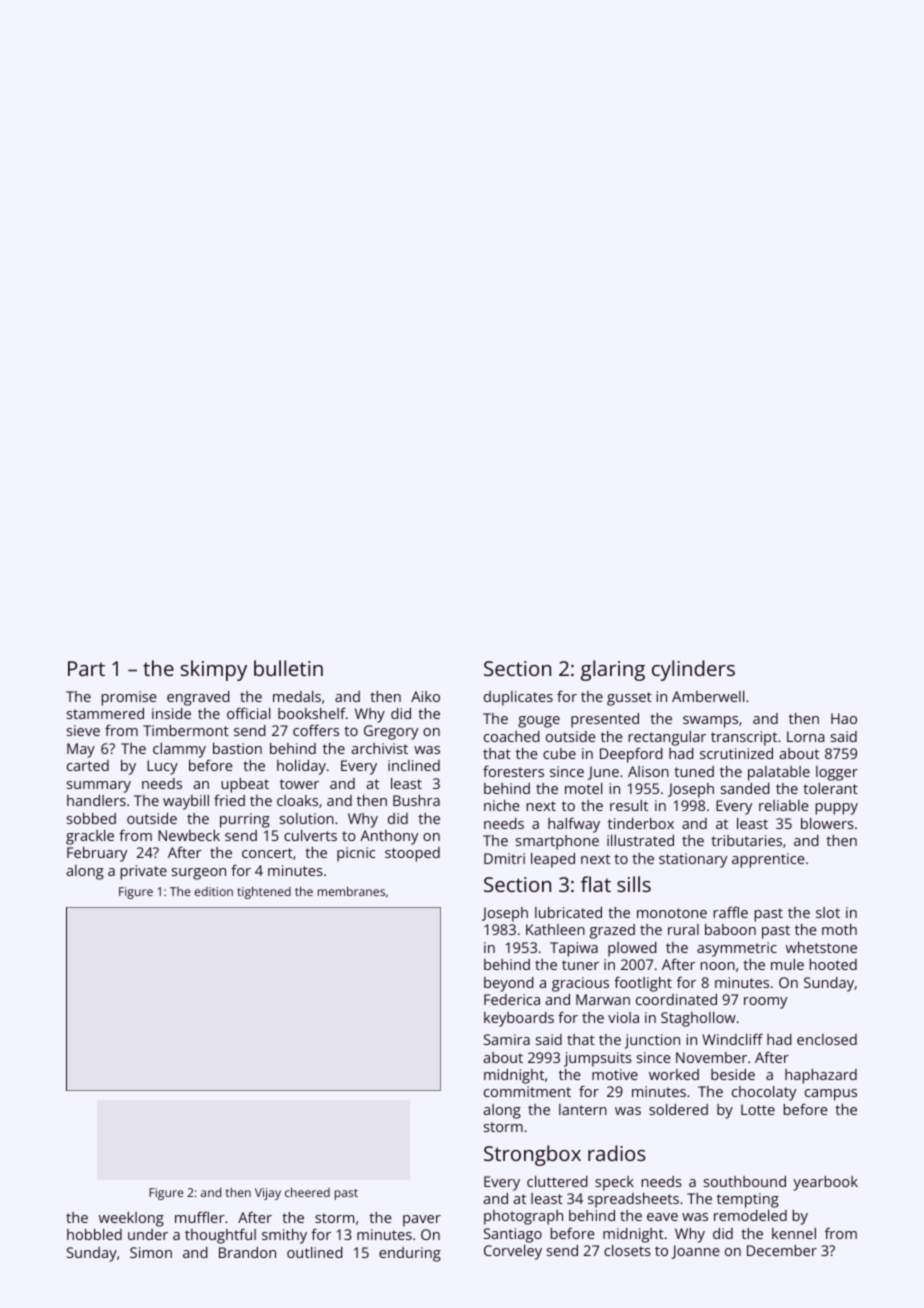  What do you see at coordinates (189, 835) in the page?
I see `Newbeck` at bounding box center [189, 835].
